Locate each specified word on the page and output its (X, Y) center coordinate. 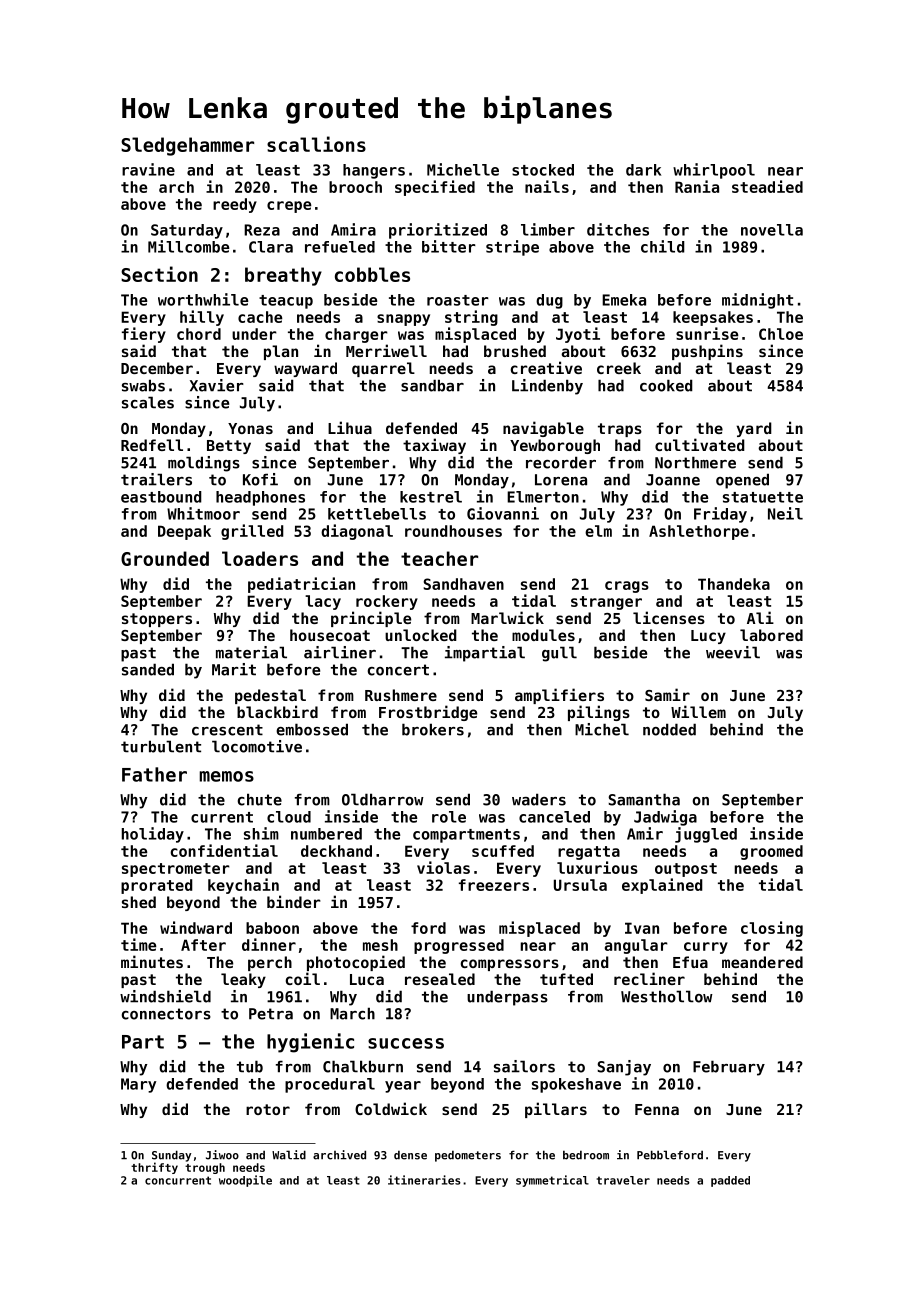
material (251, 652)
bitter (449, 246)
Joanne (673, 480)
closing (772, 929)
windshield (165, 996)
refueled (340, 247)
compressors (510, 965)
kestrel (431, 497)
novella (772, 230)
